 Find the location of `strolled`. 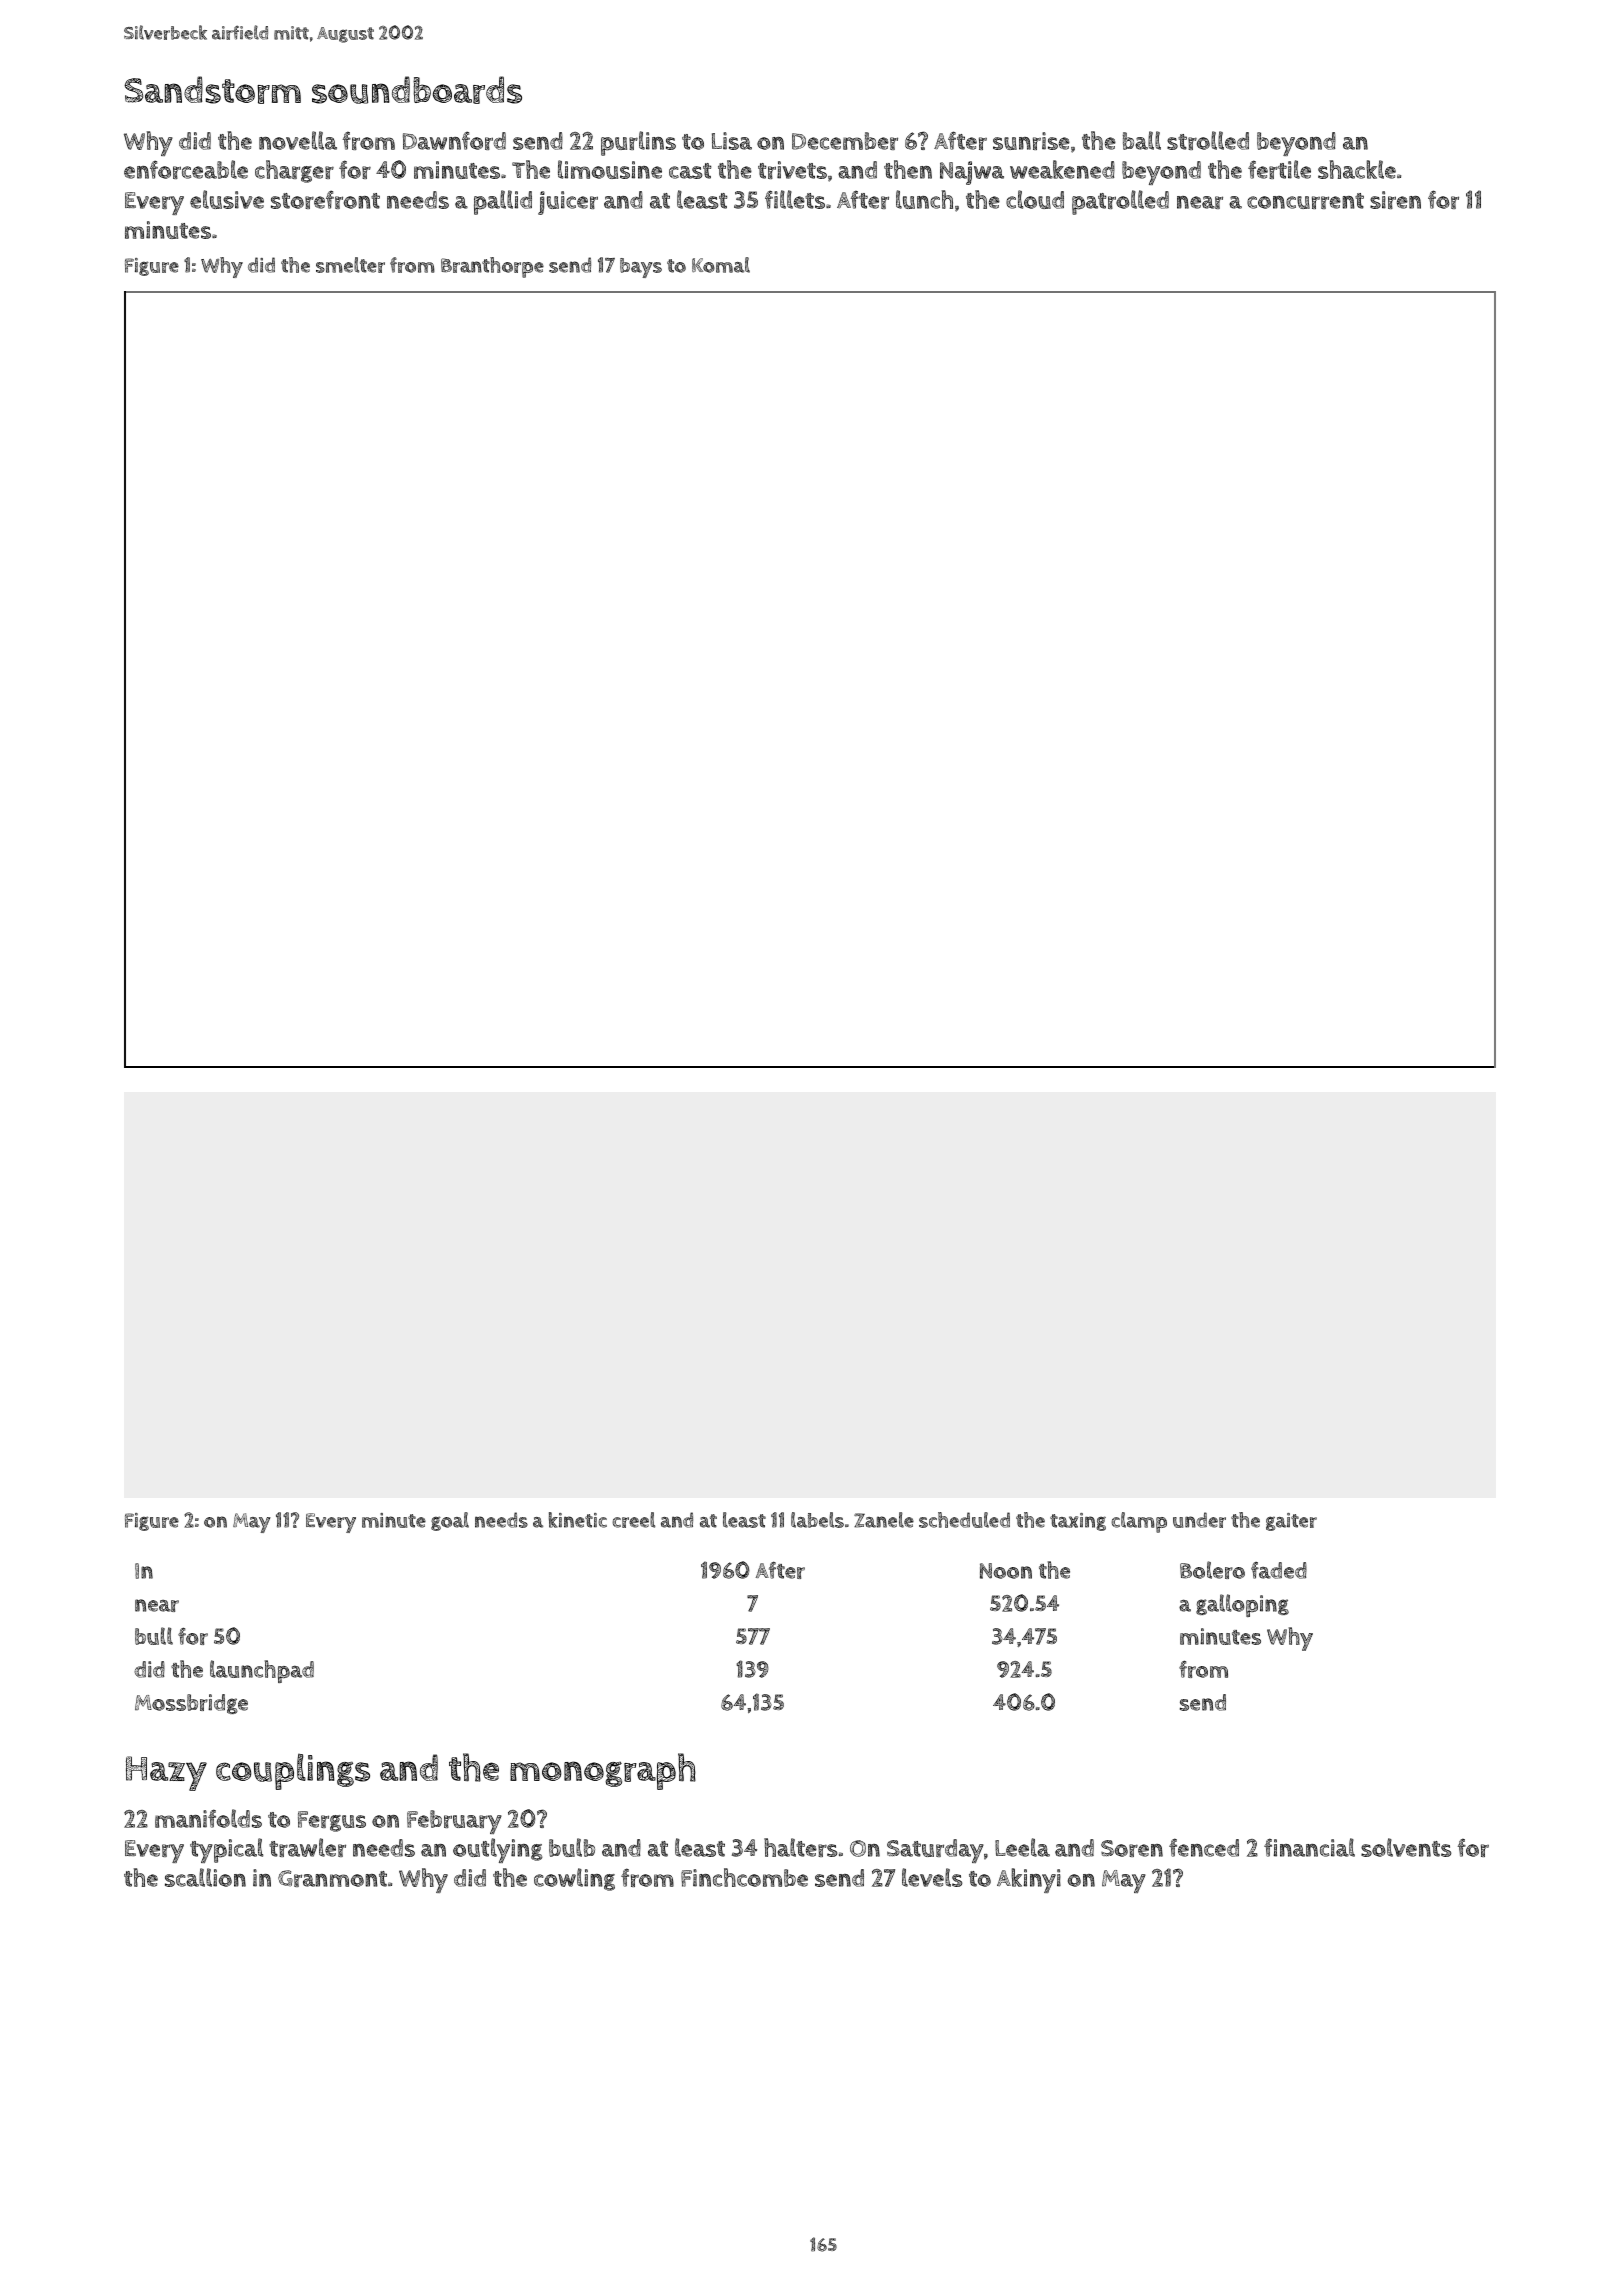

strolled is located at coordinates (1208, 140).
